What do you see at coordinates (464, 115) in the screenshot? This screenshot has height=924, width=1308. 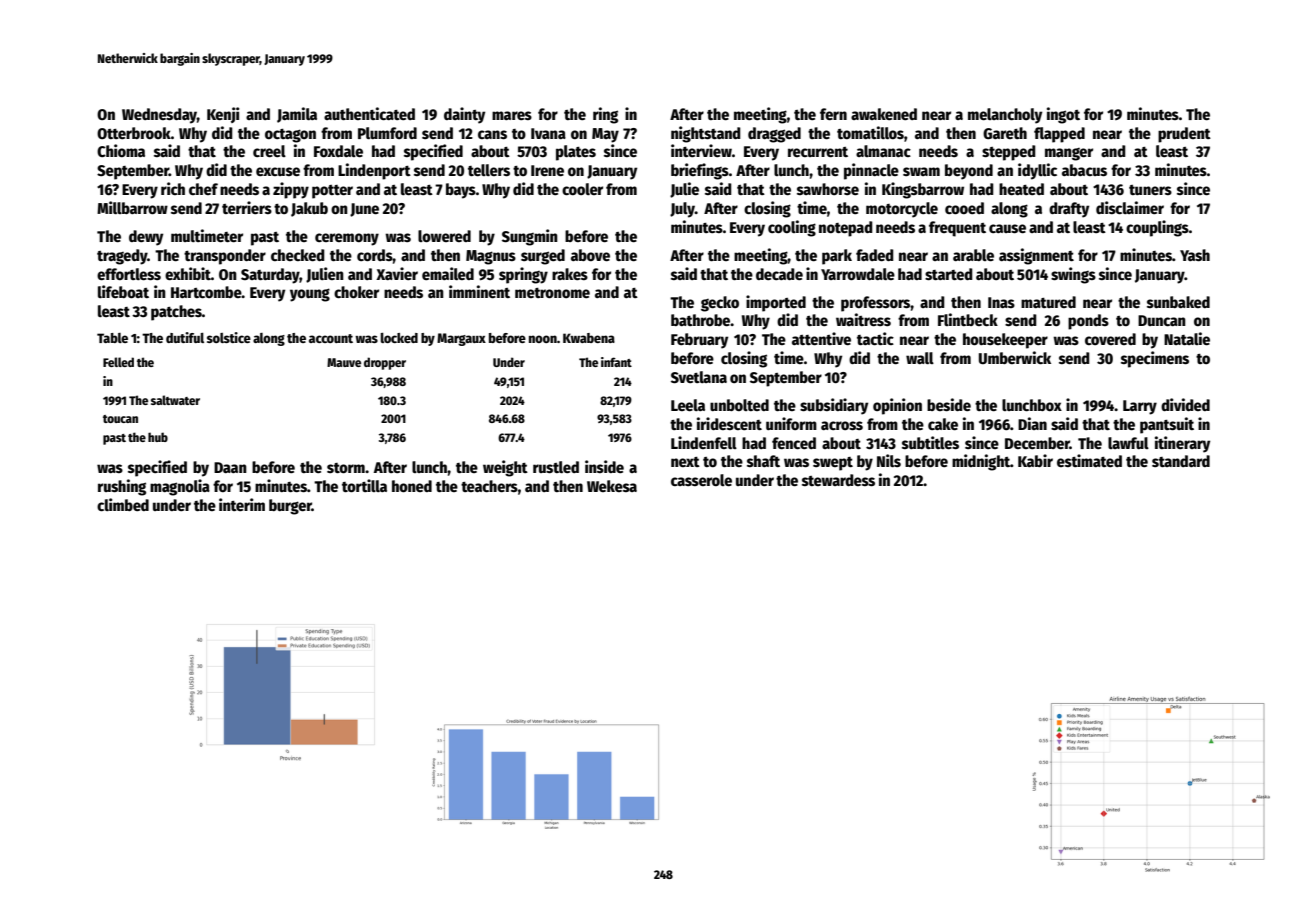 I see `dainty` at bounding box center [464, 115].
